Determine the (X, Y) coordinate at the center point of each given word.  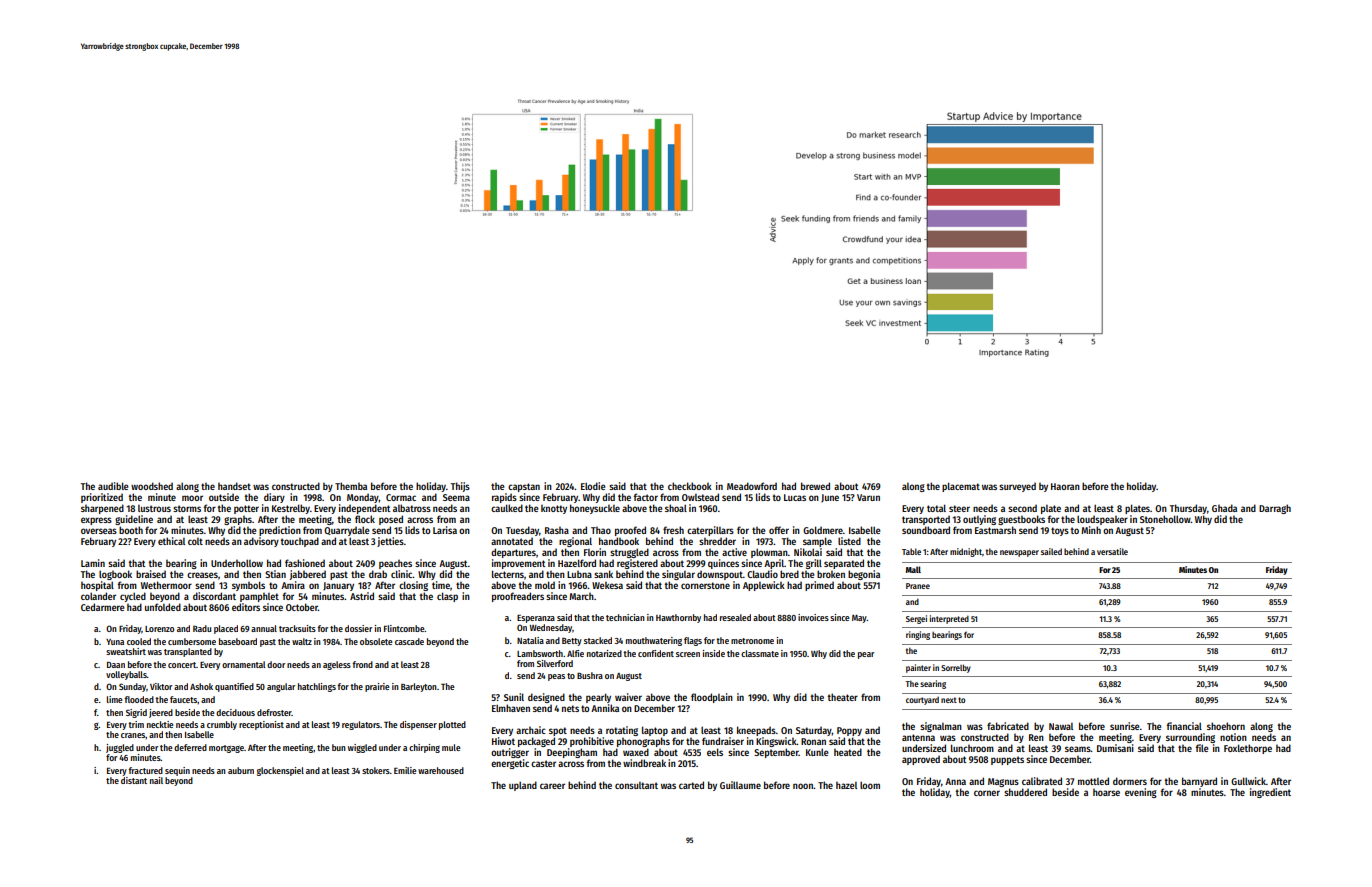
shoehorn (1226, 726)
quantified (234, 687)
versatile (1112, 551)
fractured (145, 770)
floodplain (712, 698)
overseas (99, 531)
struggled (629, 553)
